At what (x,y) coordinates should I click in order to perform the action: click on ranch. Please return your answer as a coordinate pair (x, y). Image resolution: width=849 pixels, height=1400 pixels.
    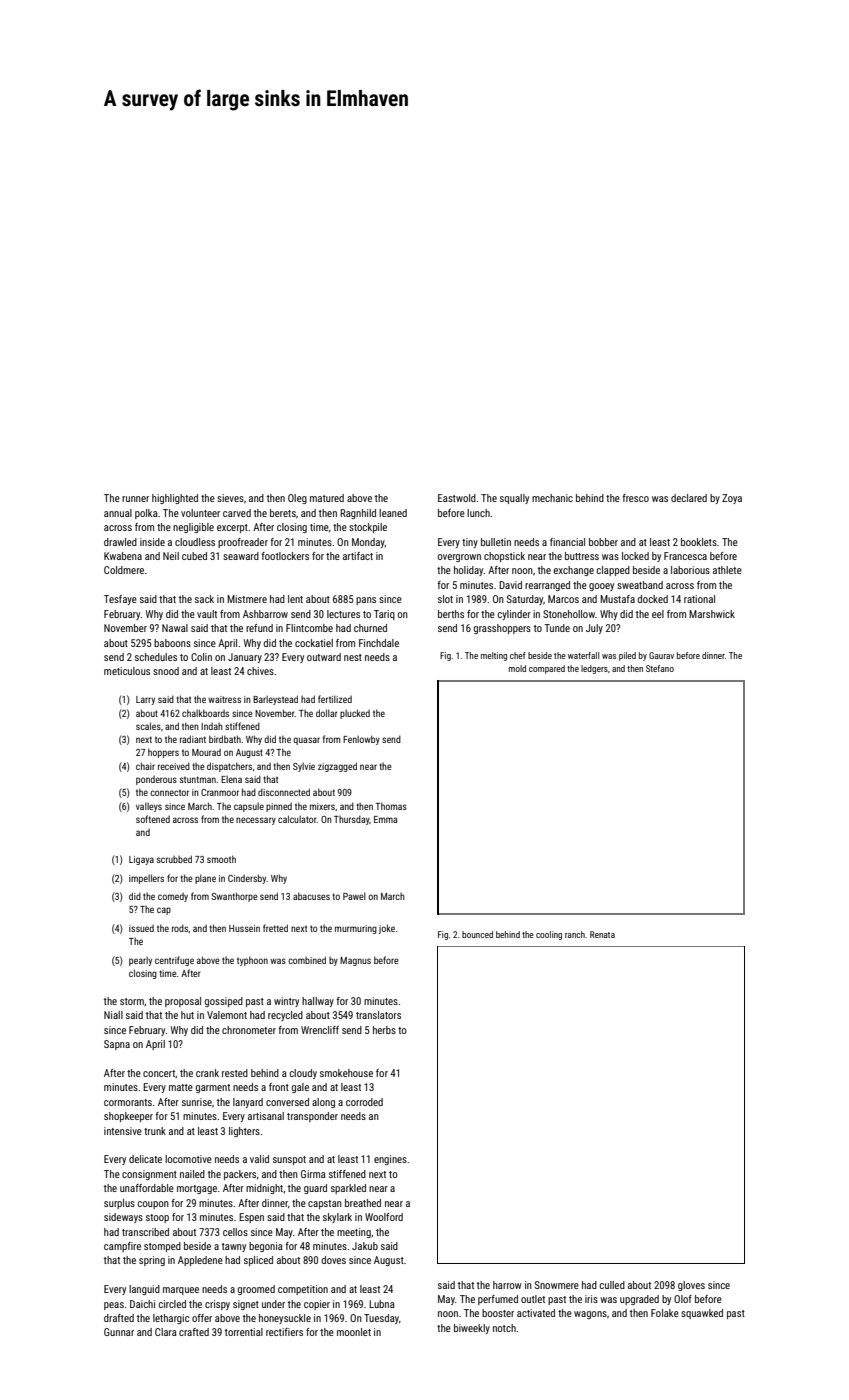
    Looking at the image, I should click on (575, 934).
